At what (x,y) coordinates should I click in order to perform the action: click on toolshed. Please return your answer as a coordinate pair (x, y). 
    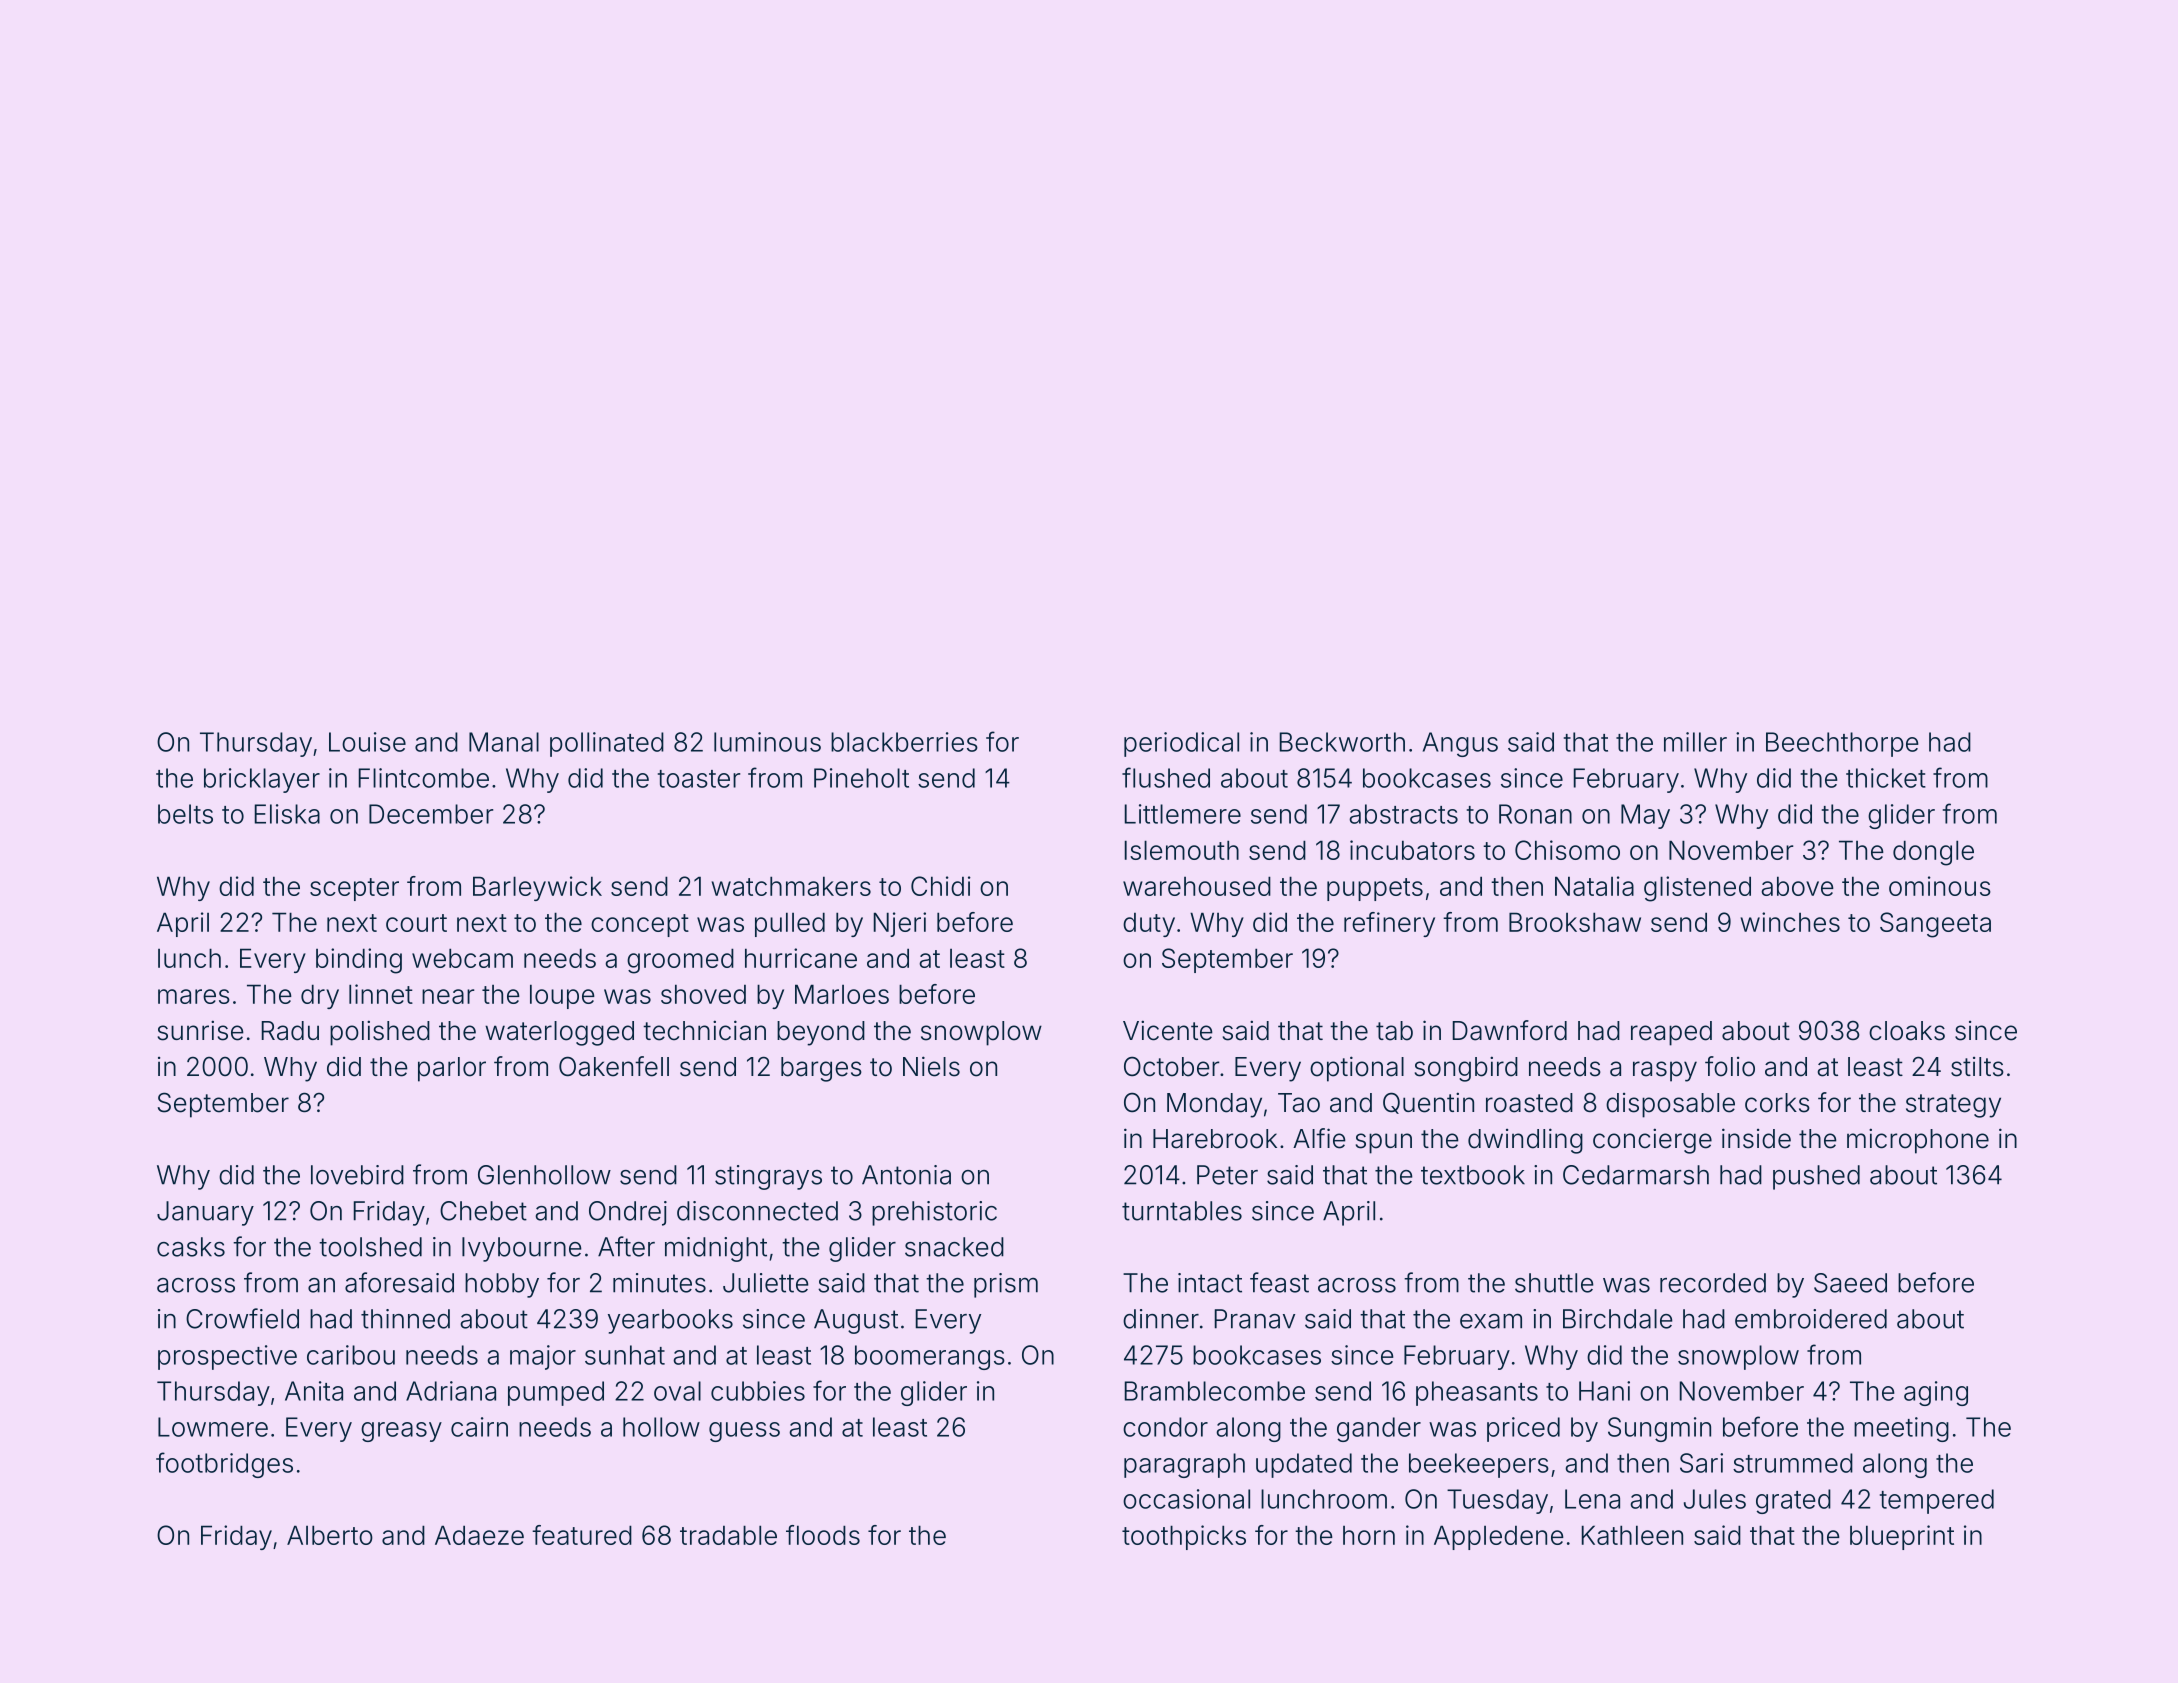
    Looking at the image, I should click on (370, 1247).
